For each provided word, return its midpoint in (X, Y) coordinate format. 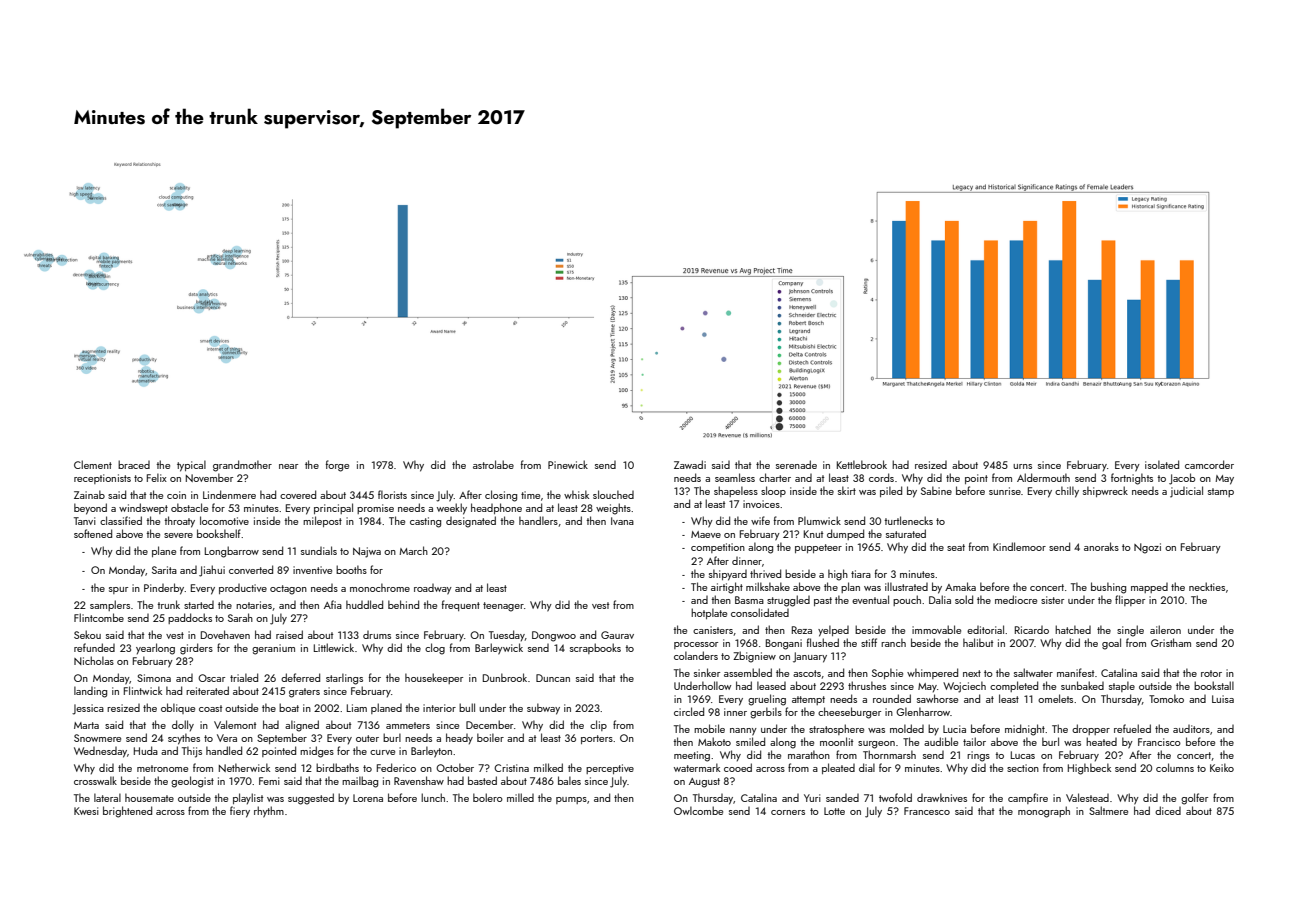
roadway (433, 589)
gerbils (766, 713)
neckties (1207, 586)
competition (718, 548)
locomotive (224, 520)
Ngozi (1147, 548)
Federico (396, 767)
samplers (110, 605)
